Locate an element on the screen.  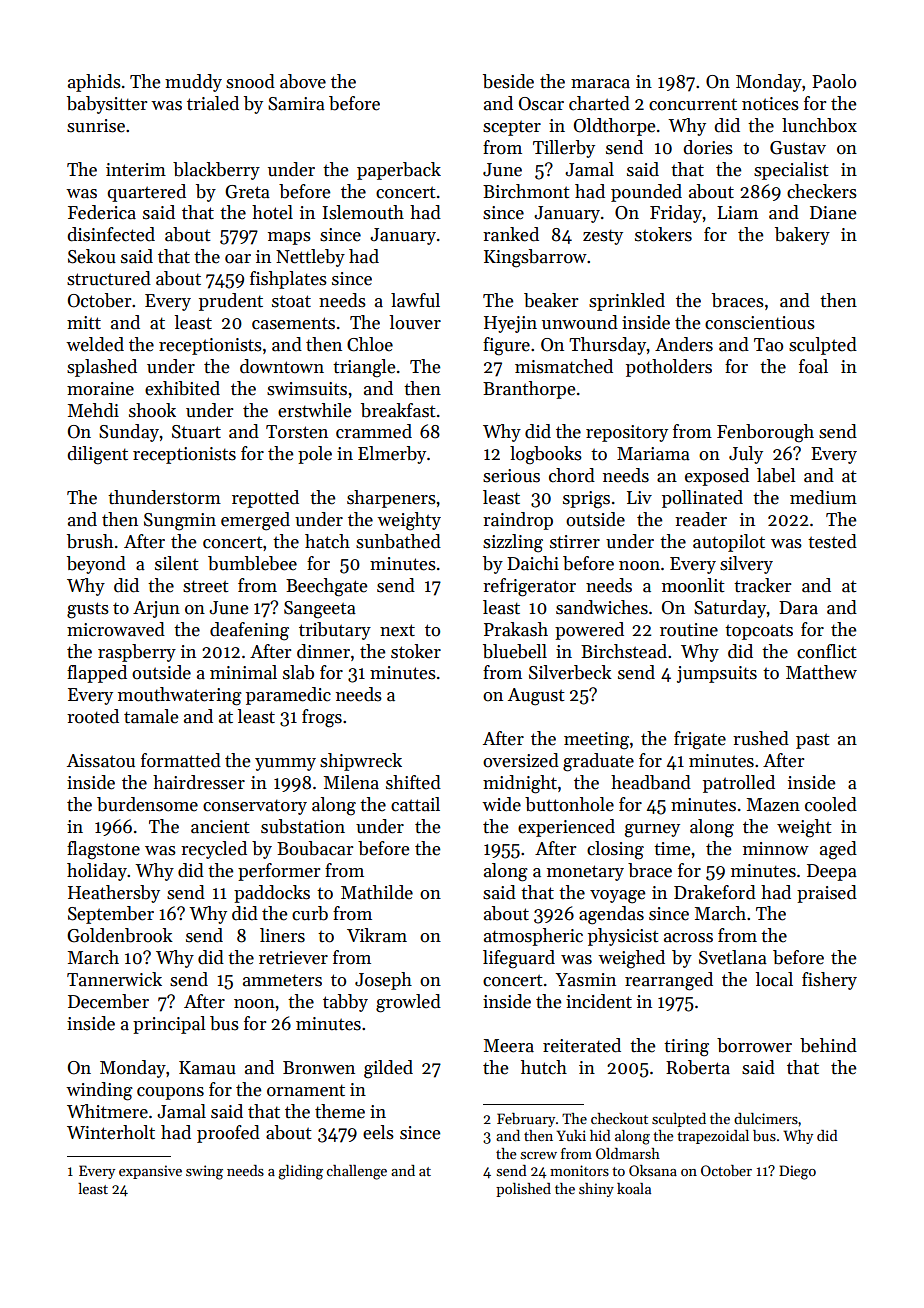
Kamau is located at coordinates (207, 1068).
